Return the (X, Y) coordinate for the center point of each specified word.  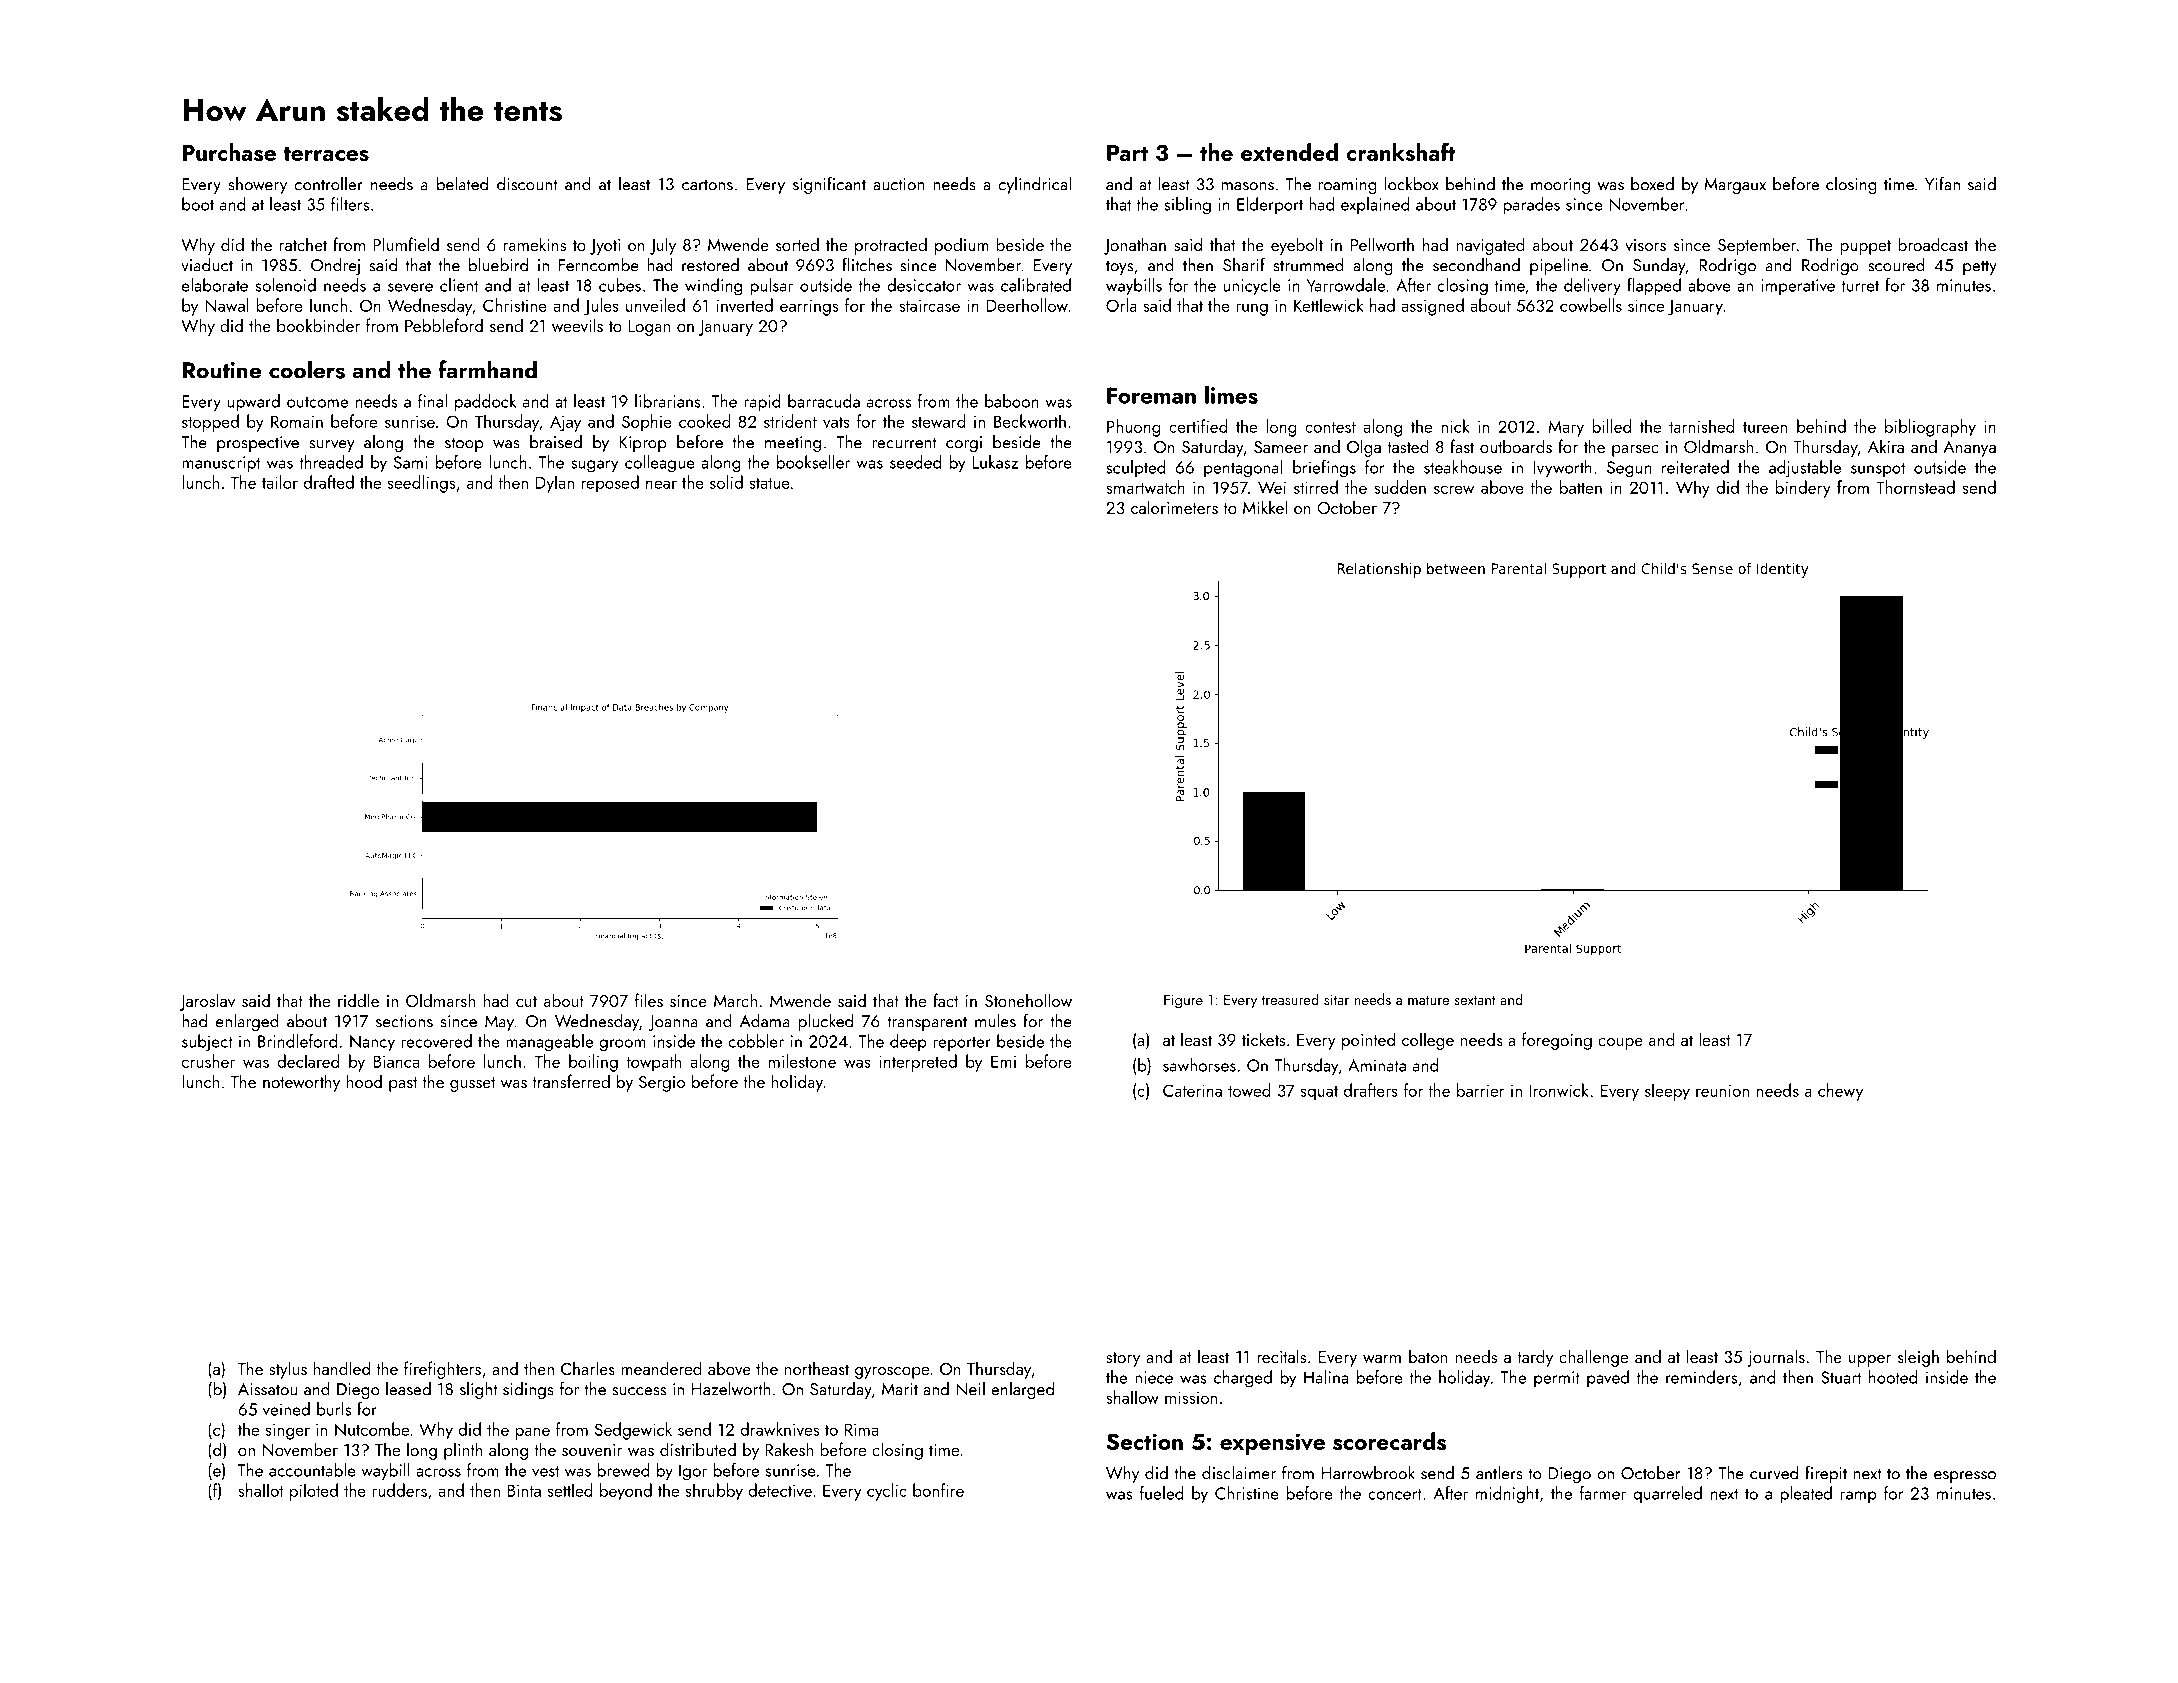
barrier (1481, 1090)
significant (829, 185)
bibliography (1930, 428)
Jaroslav (207, 1002)
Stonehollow (1028, 1000)
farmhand (487, 369)
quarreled (1667, 1494)
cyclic (887, 1492)
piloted (314, 1492)
